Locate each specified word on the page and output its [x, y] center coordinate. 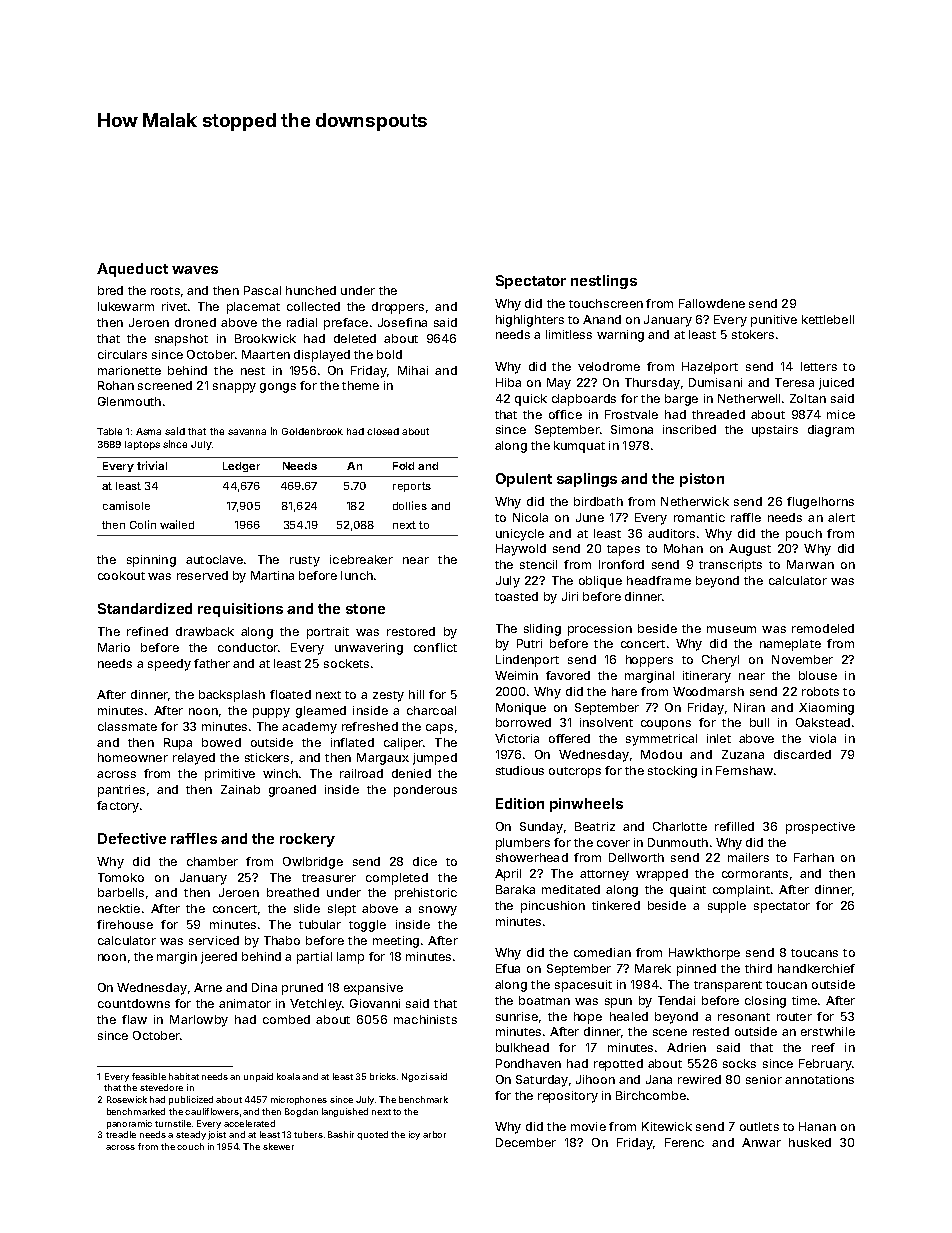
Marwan [810, 564]
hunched [311, 290]
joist [217, 1135]
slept [342, 910]
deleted [355, 338]
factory [118, 807]
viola [822, 738]
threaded [718, 414]
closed [383, 431]
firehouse [125, 924]
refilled [734, 826]
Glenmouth [129, 401]
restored [411, 631]
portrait [328, 633]
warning [620, 336]
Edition [520, 803]
